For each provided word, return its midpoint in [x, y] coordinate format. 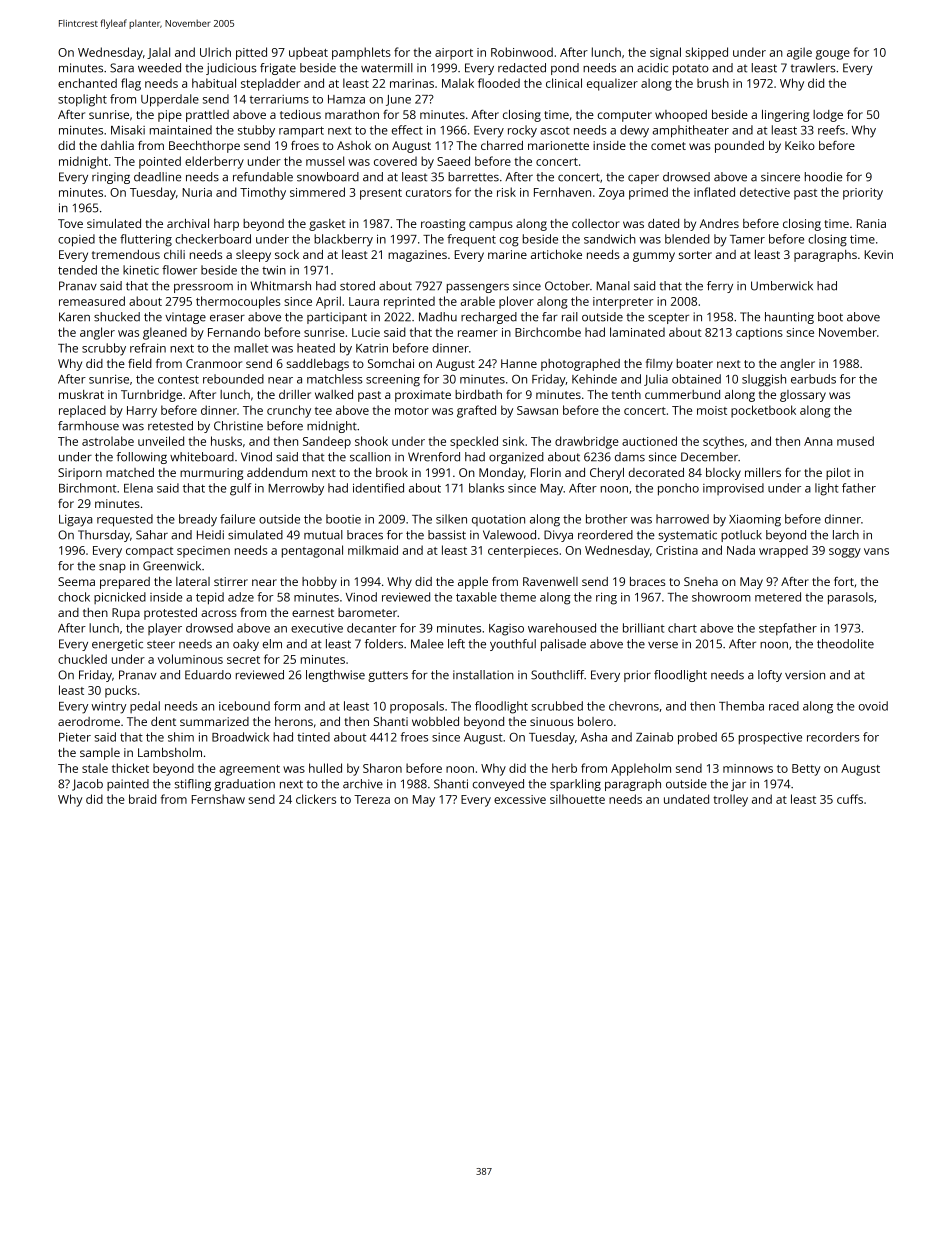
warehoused [562, 628]
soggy [845, 553]
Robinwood [522, 52]
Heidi [210, 535]
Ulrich [215, 52]
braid [142, 799]
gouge [833, 55]
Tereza [372, 799]
